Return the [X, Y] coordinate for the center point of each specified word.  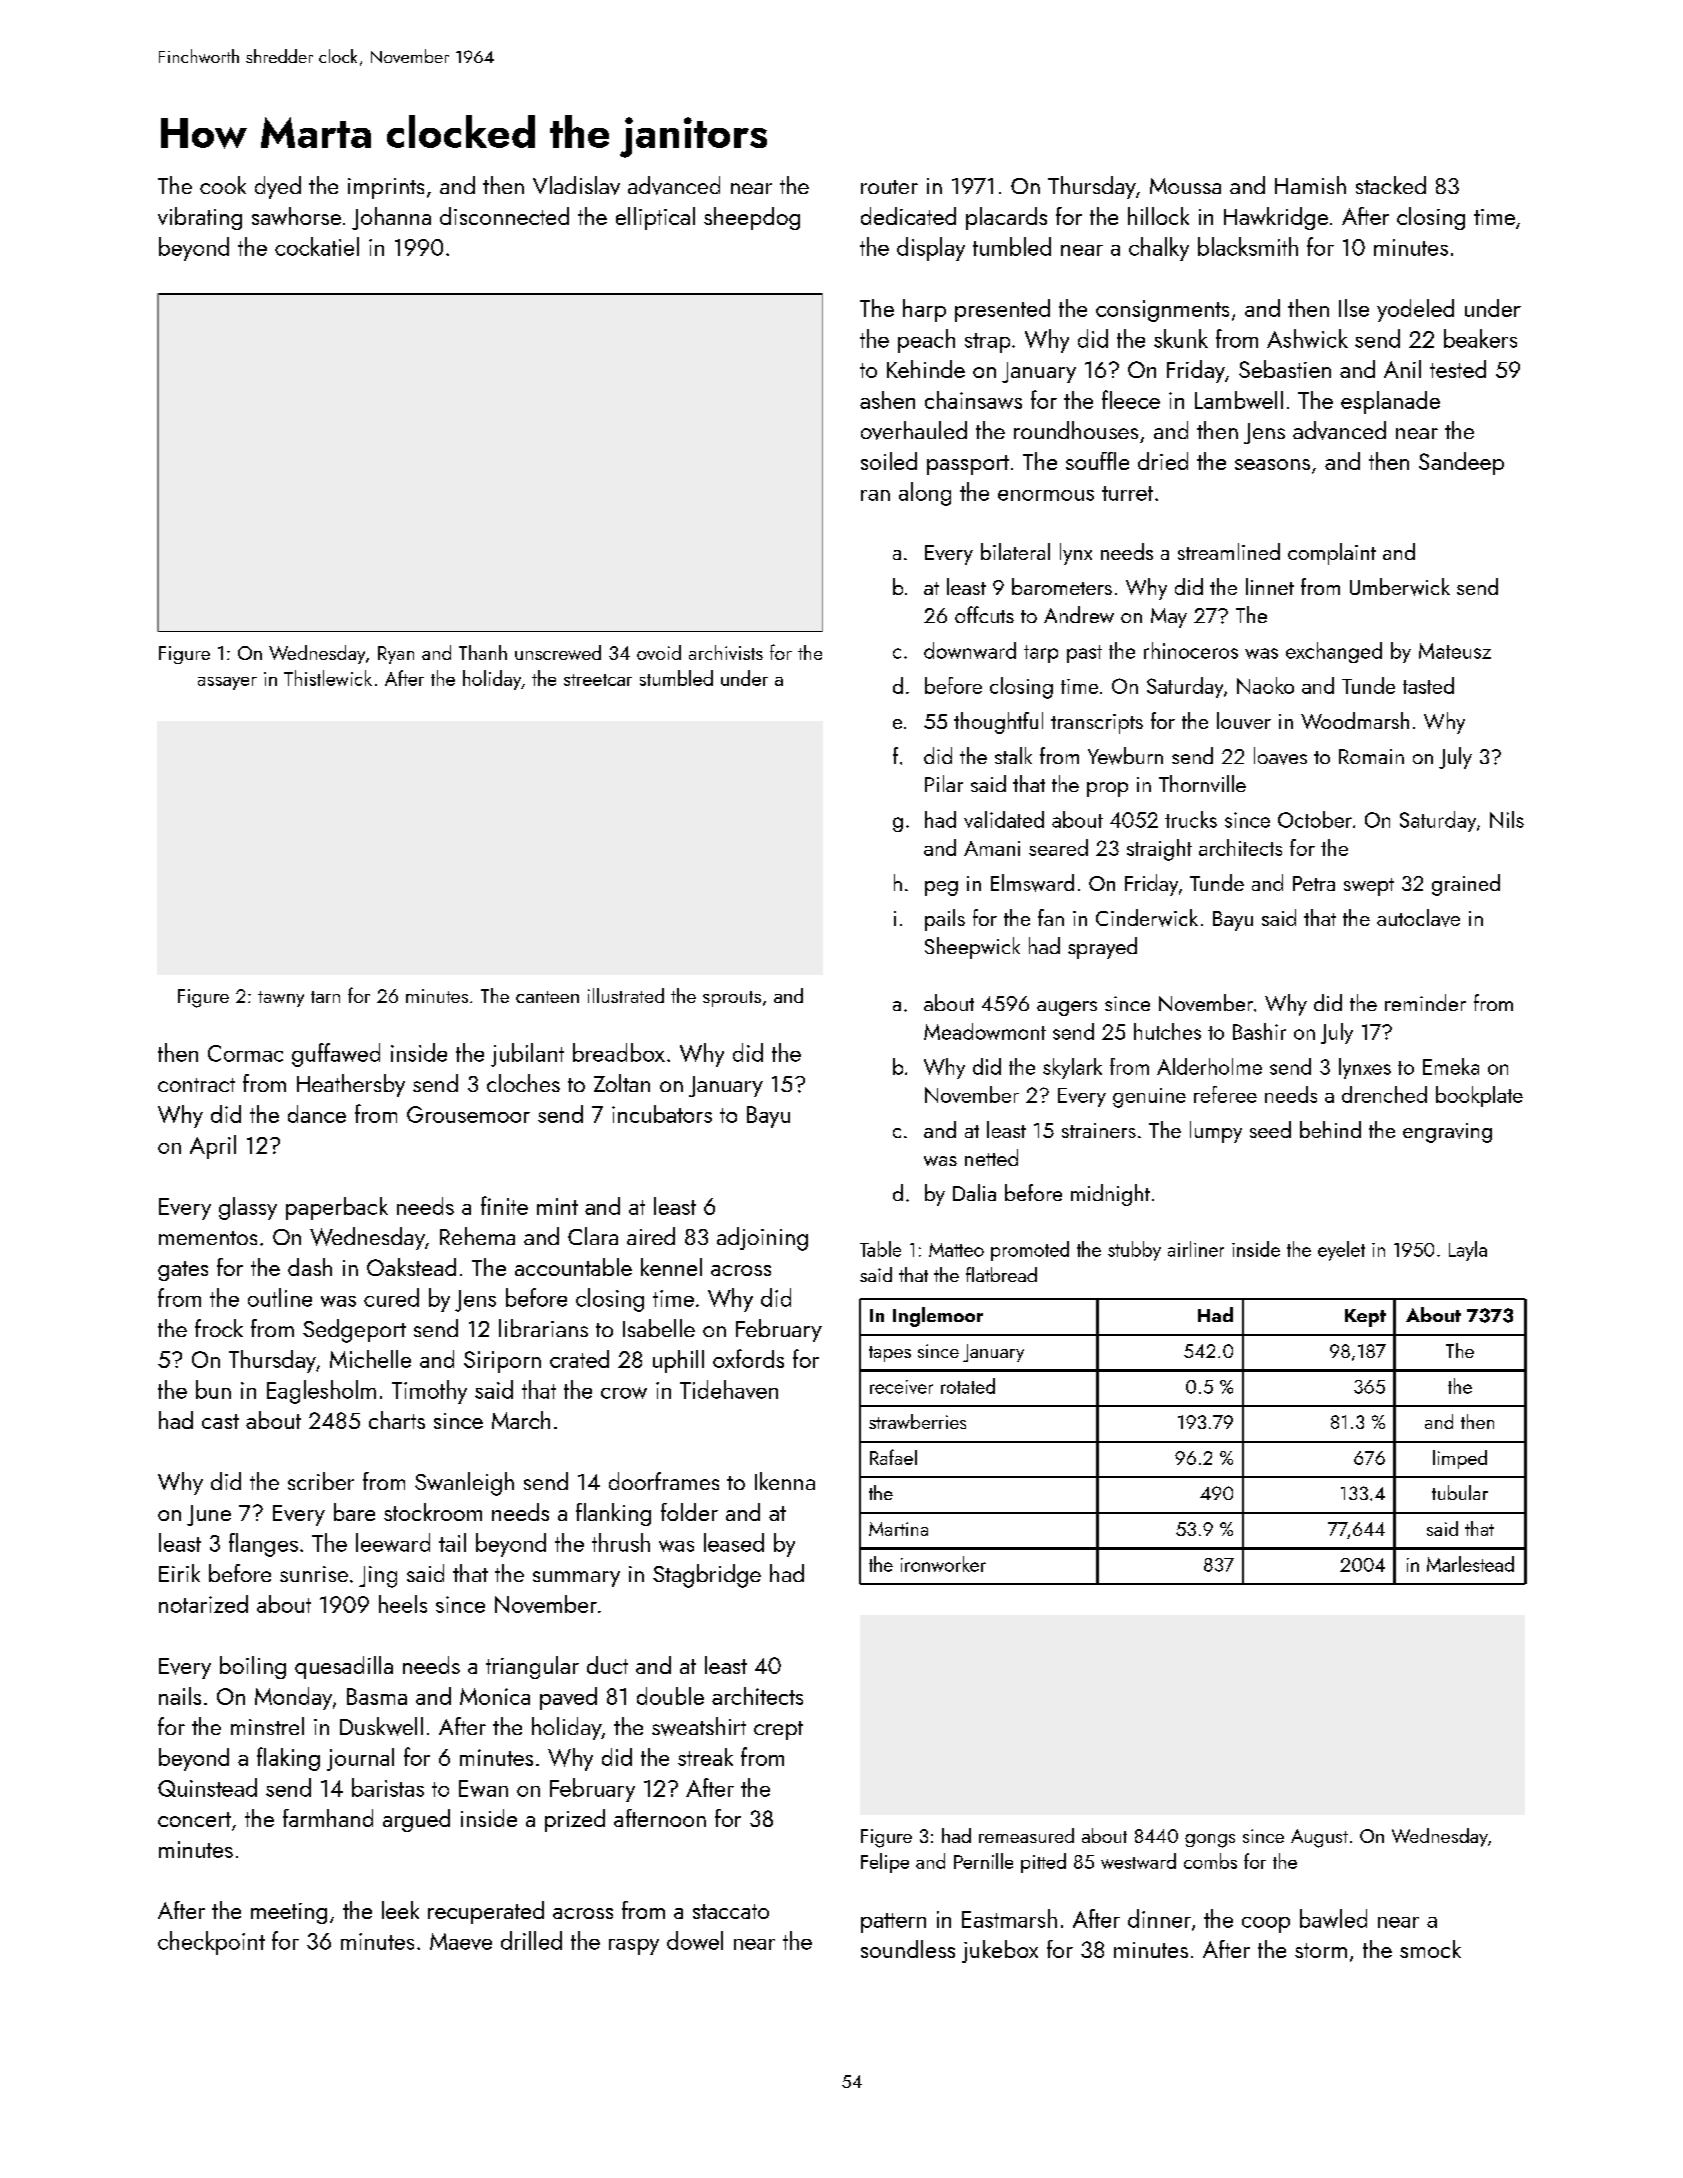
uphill [678, 1361]
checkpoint [211, 1943]
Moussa [1185, 186]
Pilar [944, 783]
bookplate [1479, 1096]
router [889, 187]
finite [504, 1205]
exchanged [1334, 652]
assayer [227, 683]
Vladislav [576, 185]
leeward [393, 1542]
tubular [1460, 1492]
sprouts [732, 999]
